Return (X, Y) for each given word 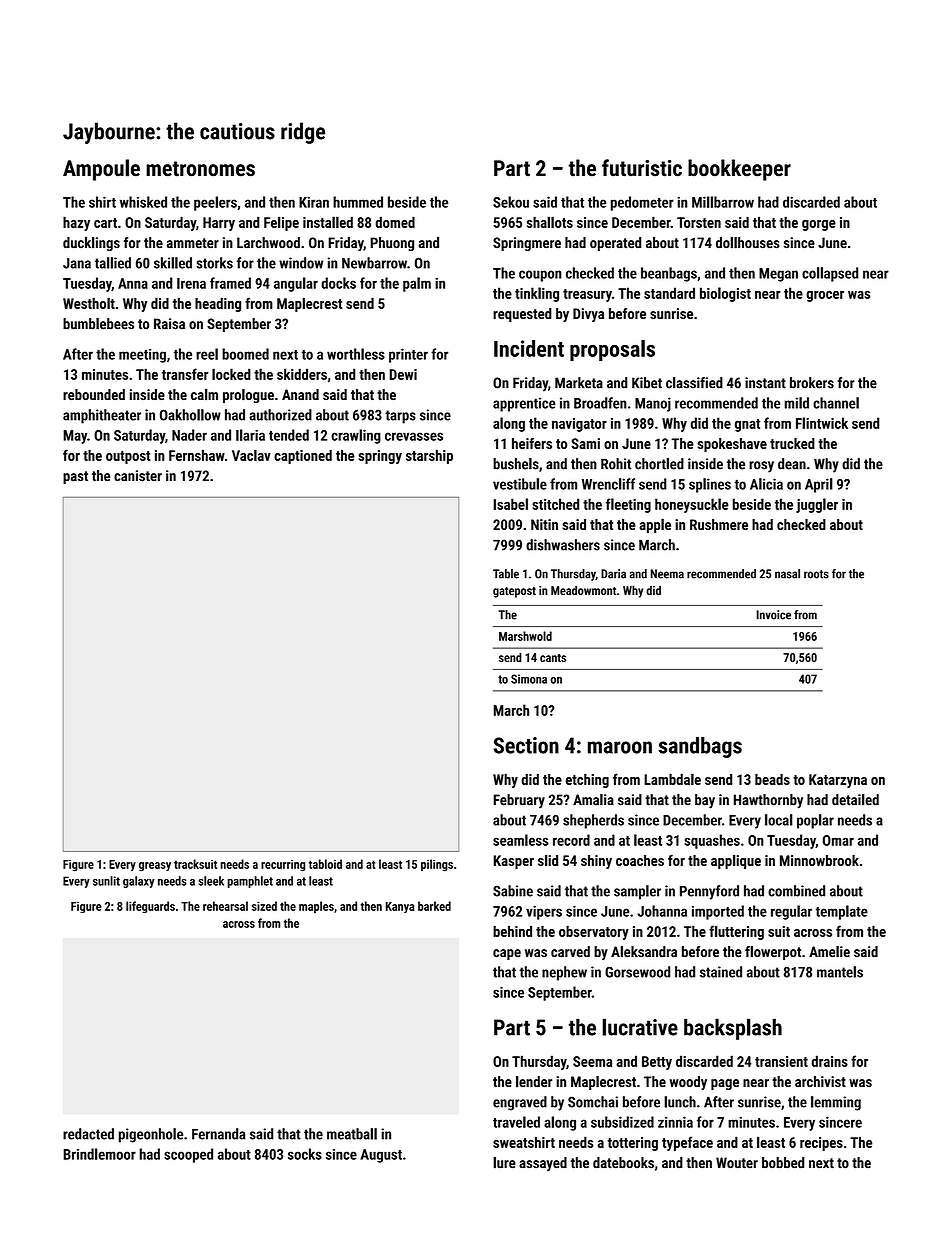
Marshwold (525, 636)
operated (615, 244)
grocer (825, 296)
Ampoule (101, 170)
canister (138, 476)
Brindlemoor (99, 1154)
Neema (667, 574)
